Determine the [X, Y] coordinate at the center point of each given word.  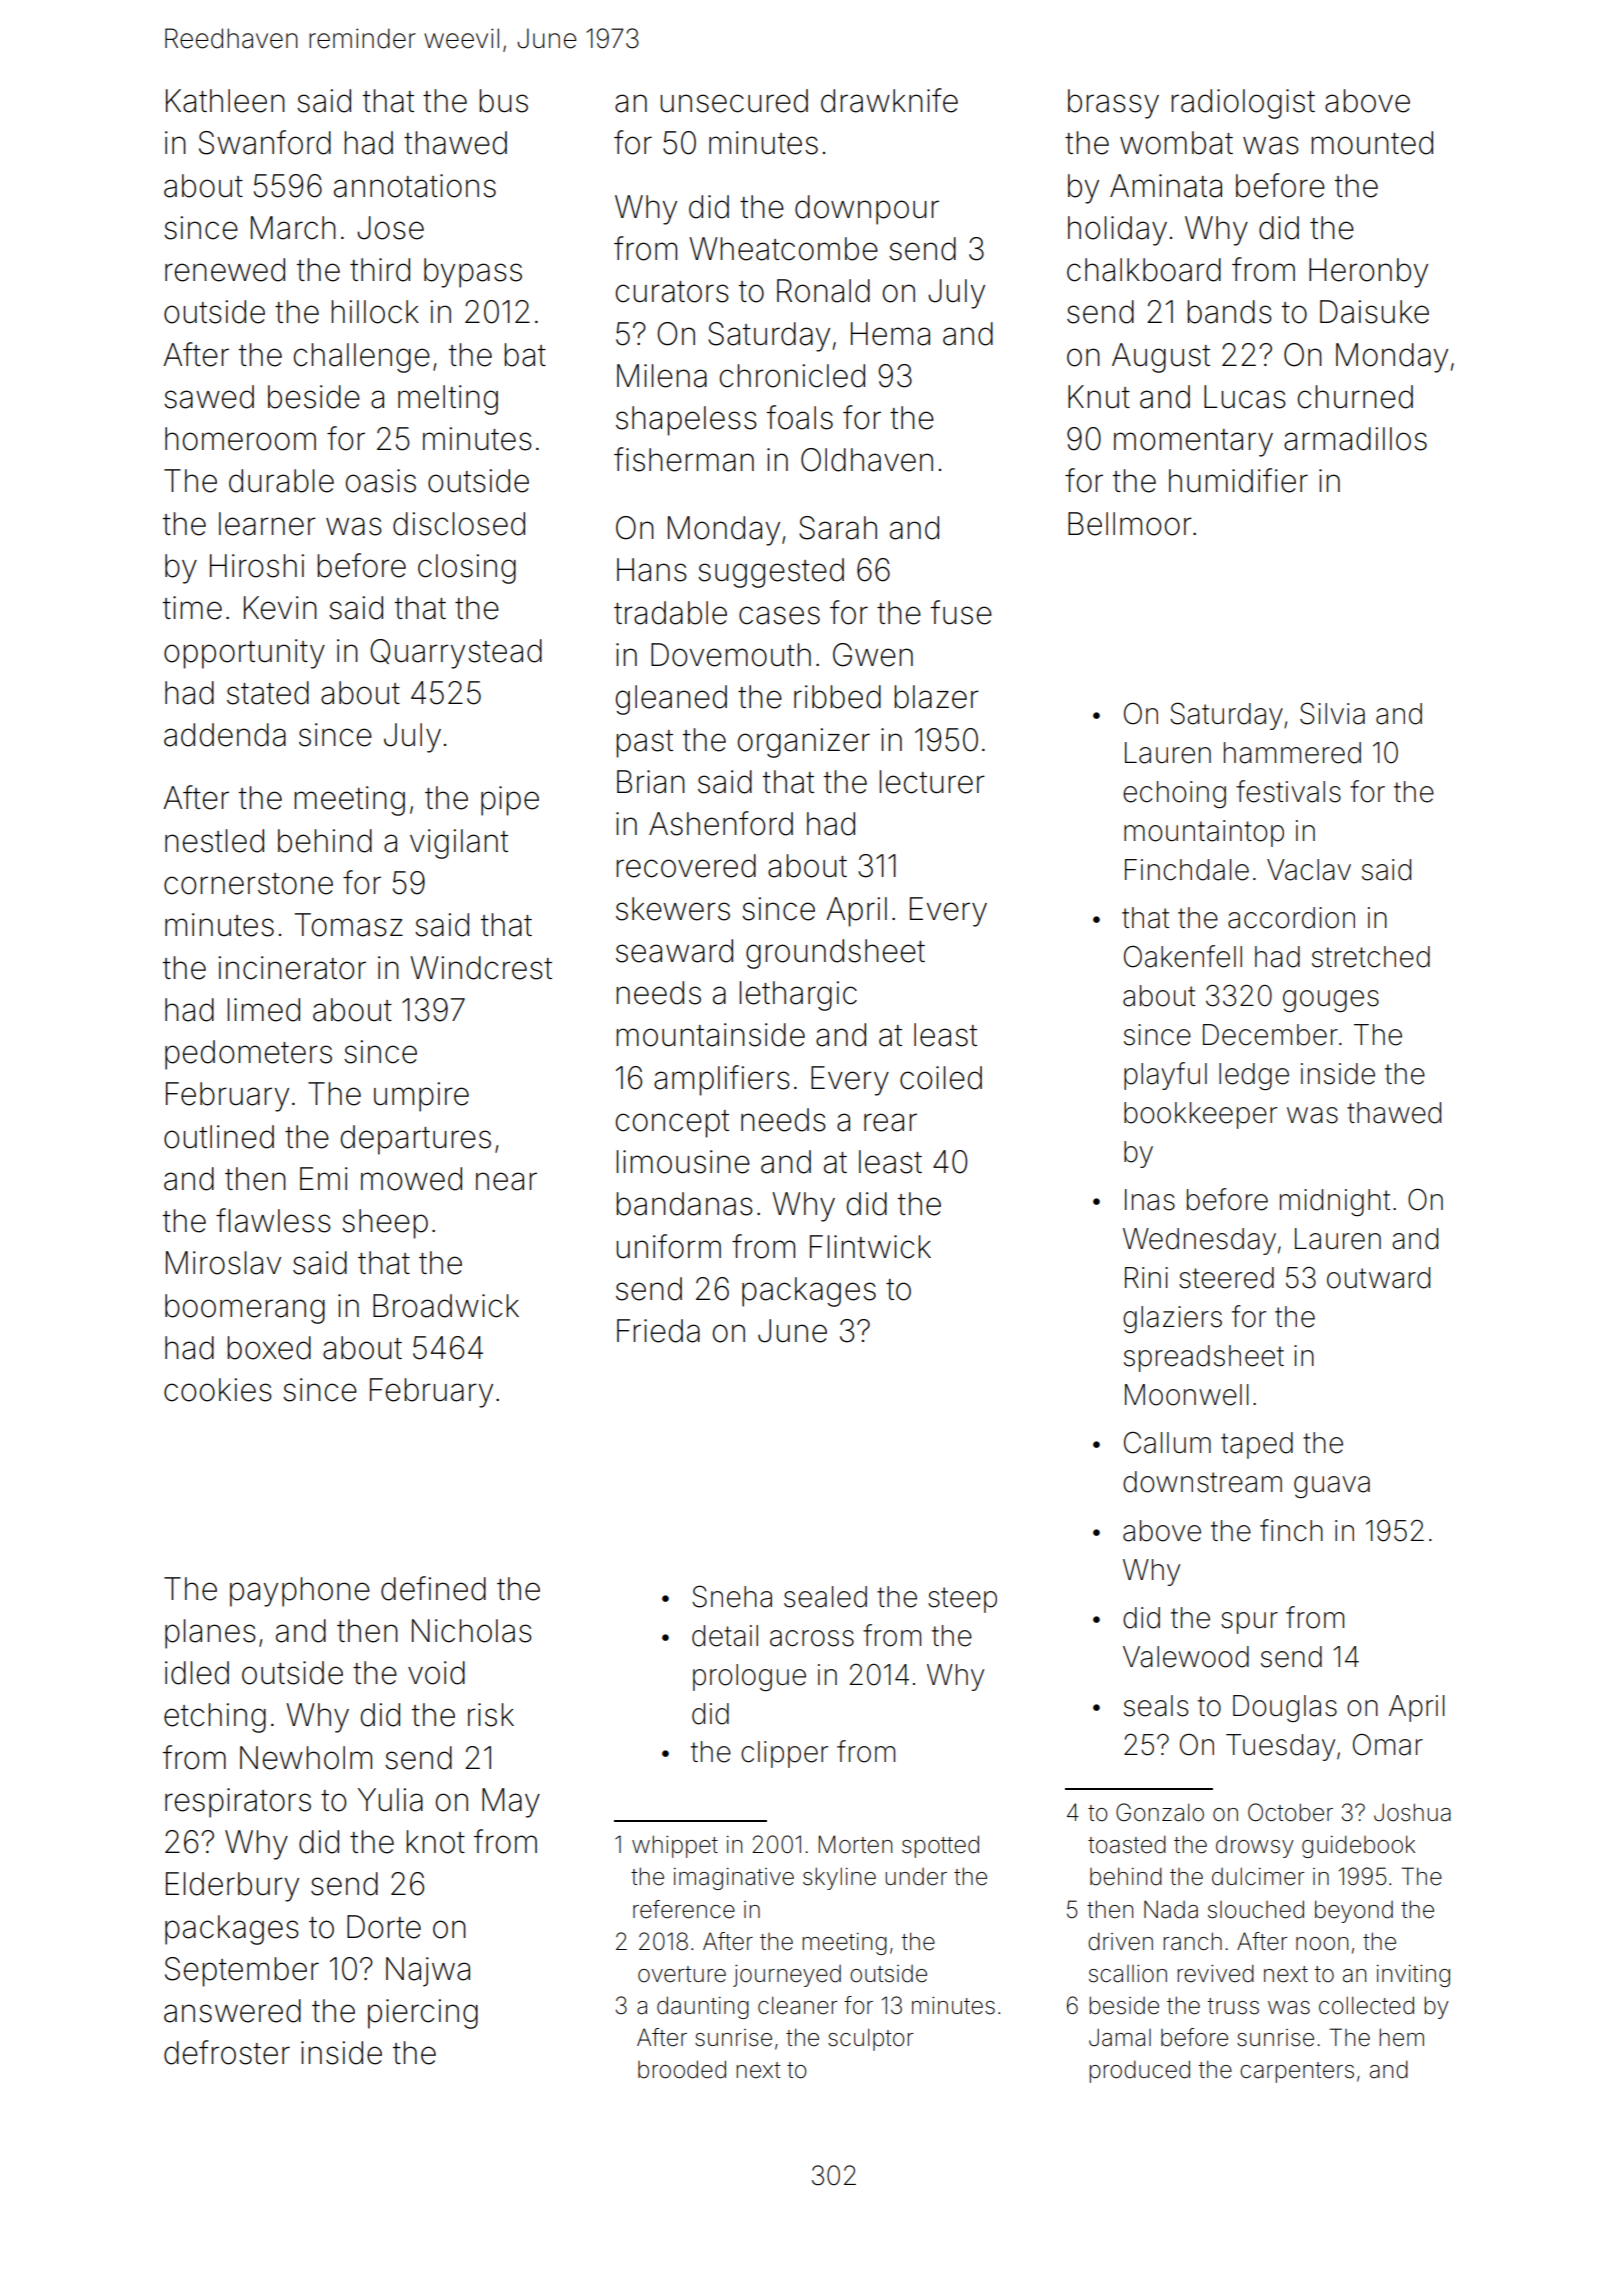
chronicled [792, 376]
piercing [423, 2014]
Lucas [1245, 397]
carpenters [1297, 2072]
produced [1139, 2071]
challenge [362, 358]
